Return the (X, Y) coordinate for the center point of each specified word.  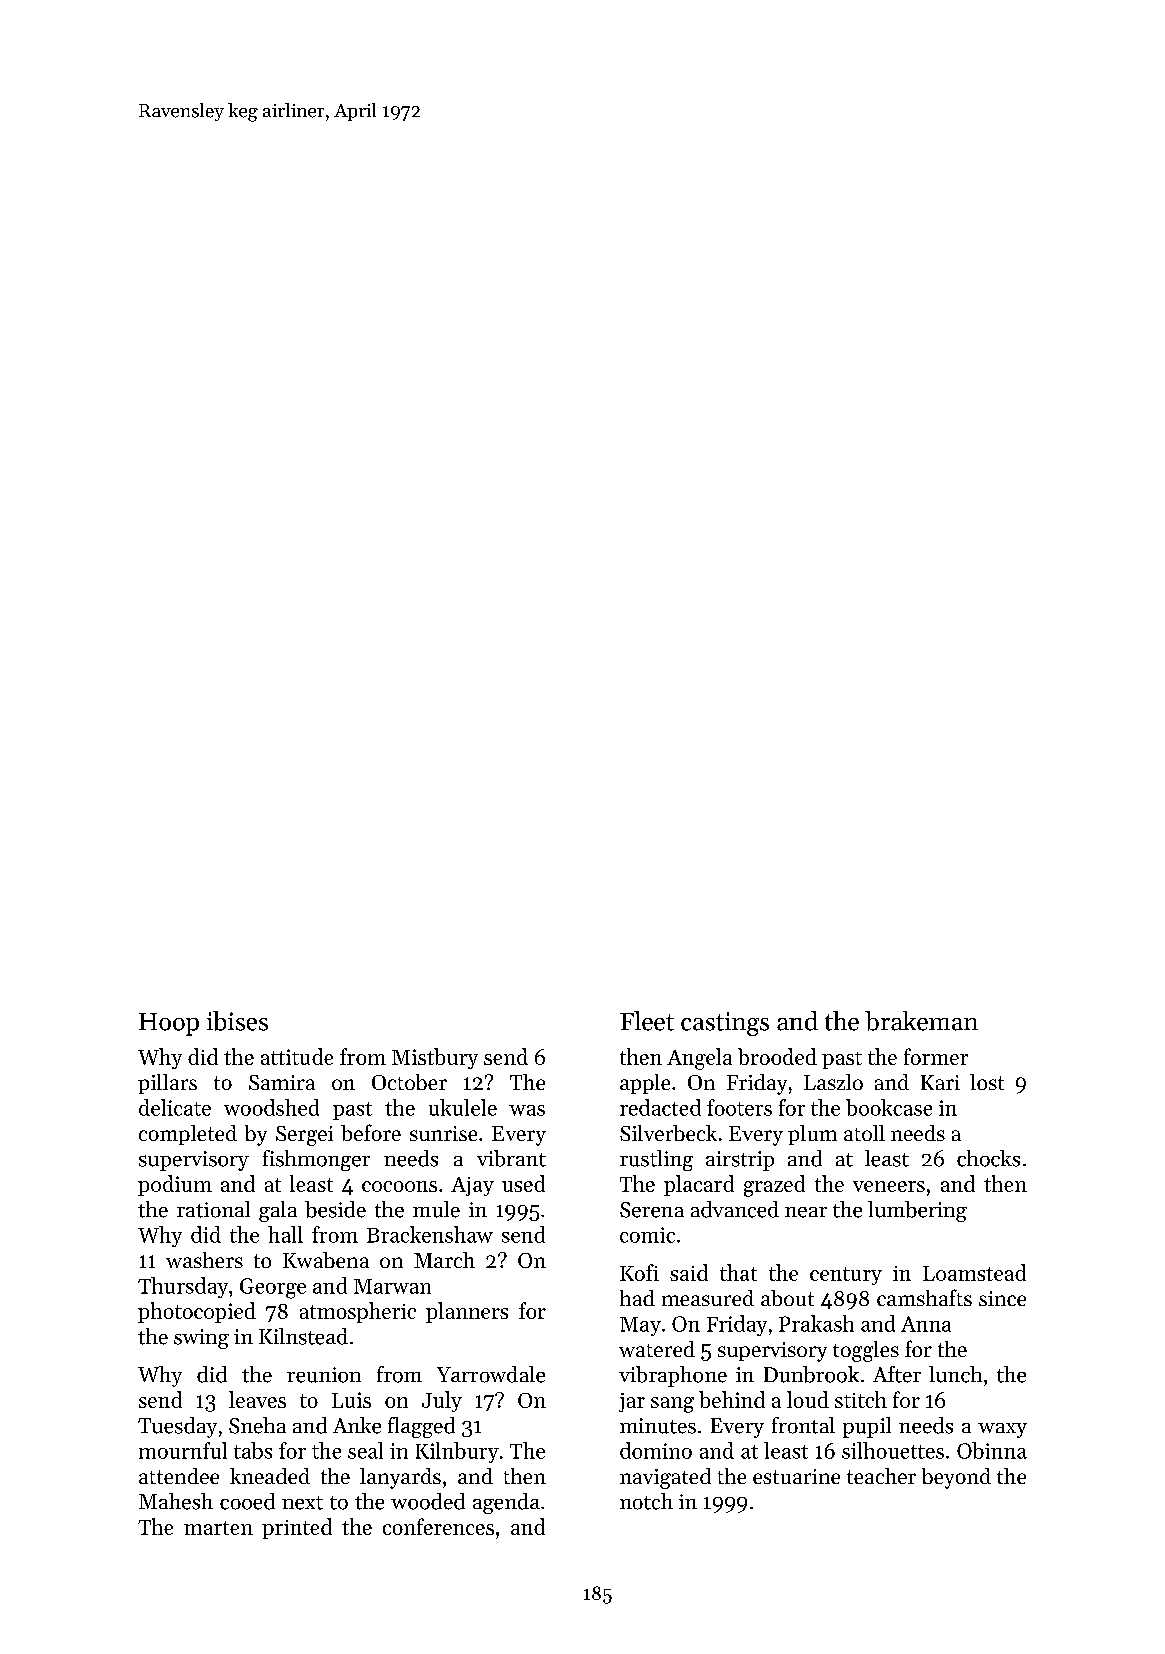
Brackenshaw (430, 1234)
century (846, 1276)
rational (213, 1209)
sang (672, 1405)
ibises (237, 1021)
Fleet (647, 1021)
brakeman (921, 1021)
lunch (955, 1374)
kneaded (270, 1476)
